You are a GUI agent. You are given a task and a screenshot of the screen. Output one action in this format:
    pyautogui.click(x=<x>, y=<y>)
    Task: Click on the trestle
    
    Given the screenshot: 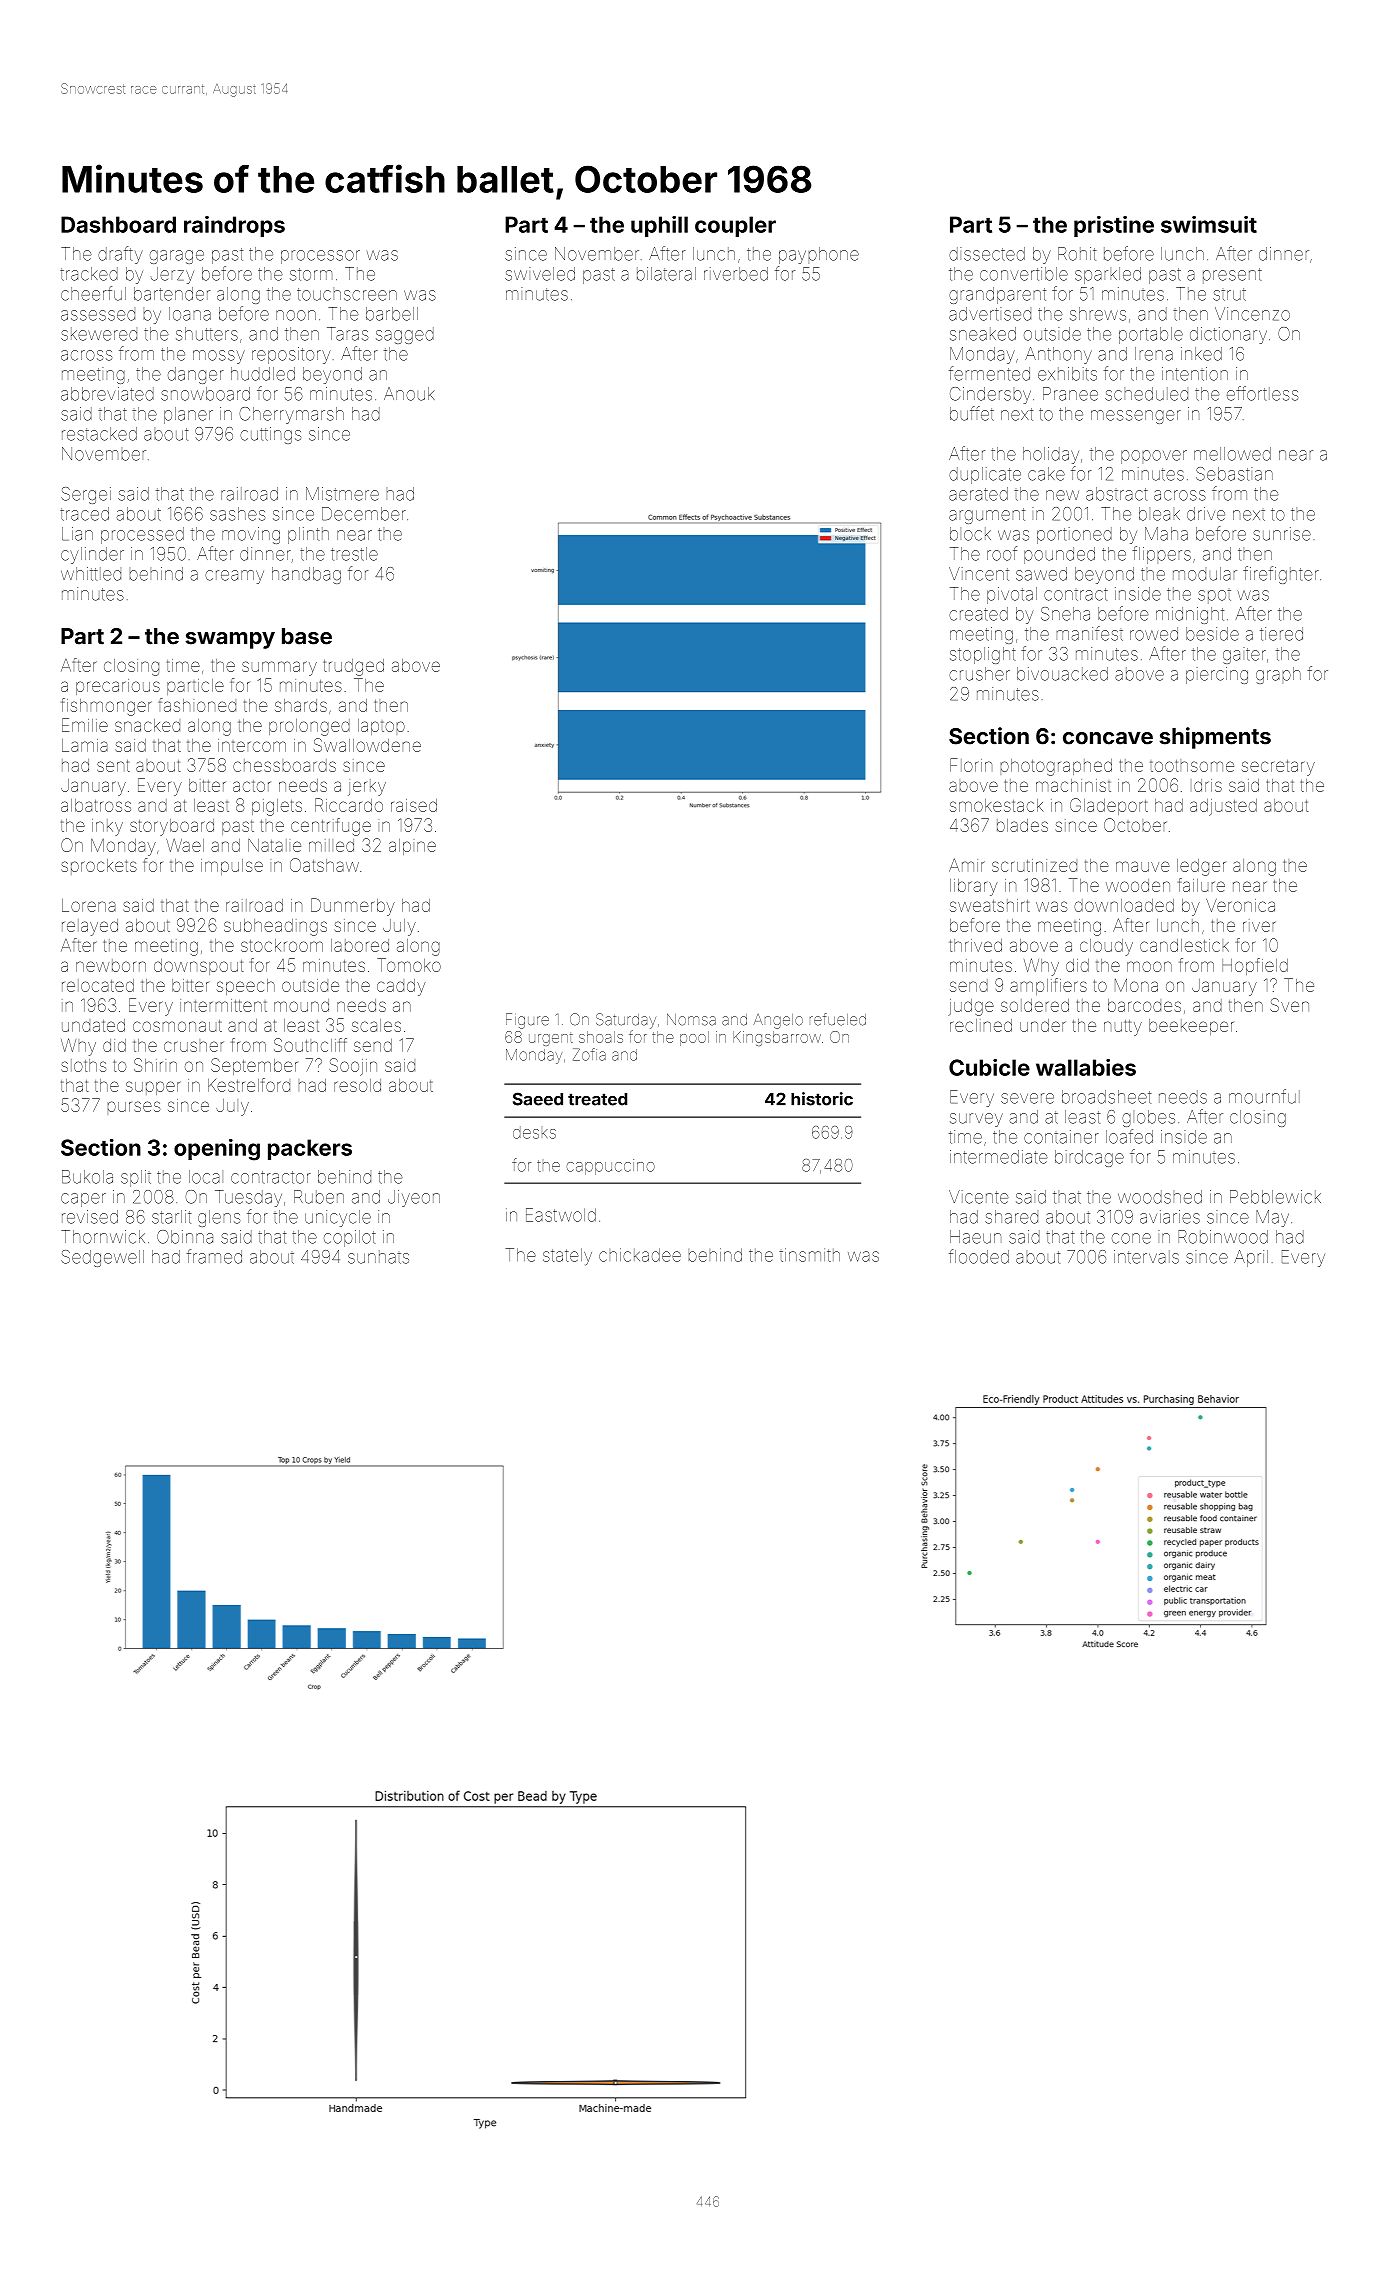 What is the action you would take?
    pyautogui.click(x=354, y=554)
